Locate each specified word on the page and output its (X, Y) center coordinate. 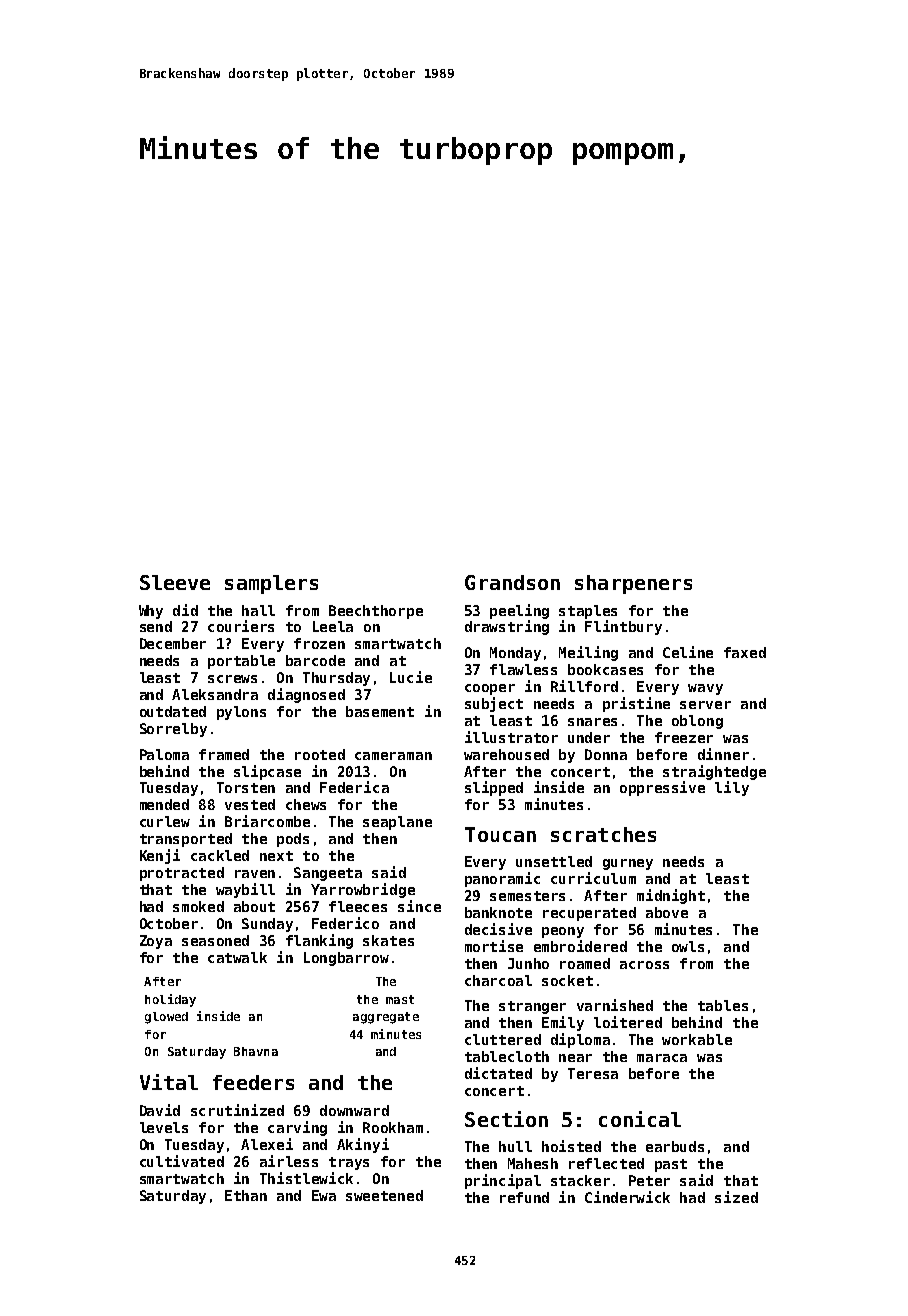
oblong (697, 722)
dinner (723, 754)
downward (354, 1110)
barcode (315, 660)
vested (250, 804)
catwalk (237, 957)
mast (400, 999)
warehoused (506, 754)
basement (380, 711)
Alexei (267, 1144)
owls (688, 946)
